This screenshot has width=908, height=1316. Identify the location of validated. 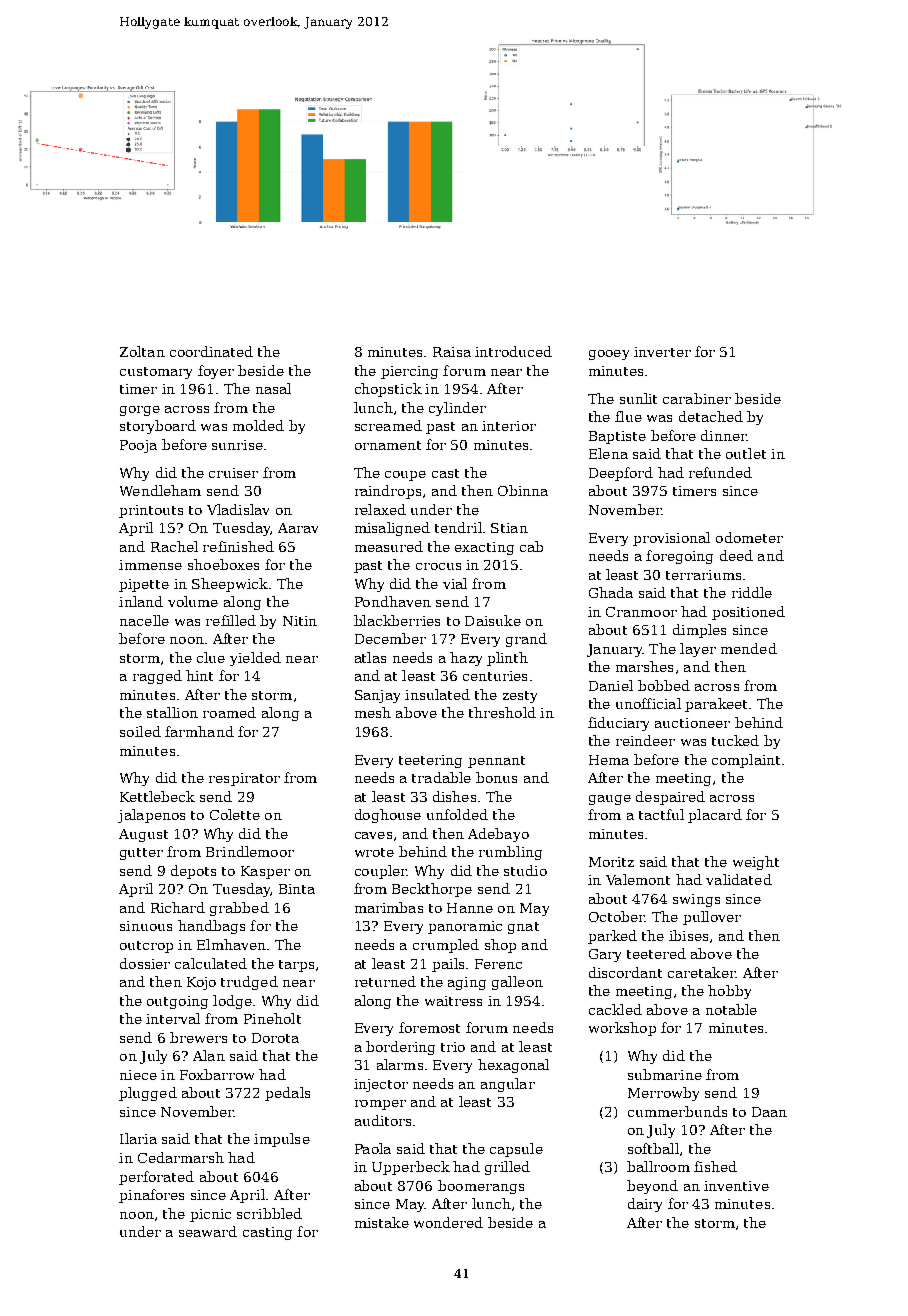
(739, 879).
